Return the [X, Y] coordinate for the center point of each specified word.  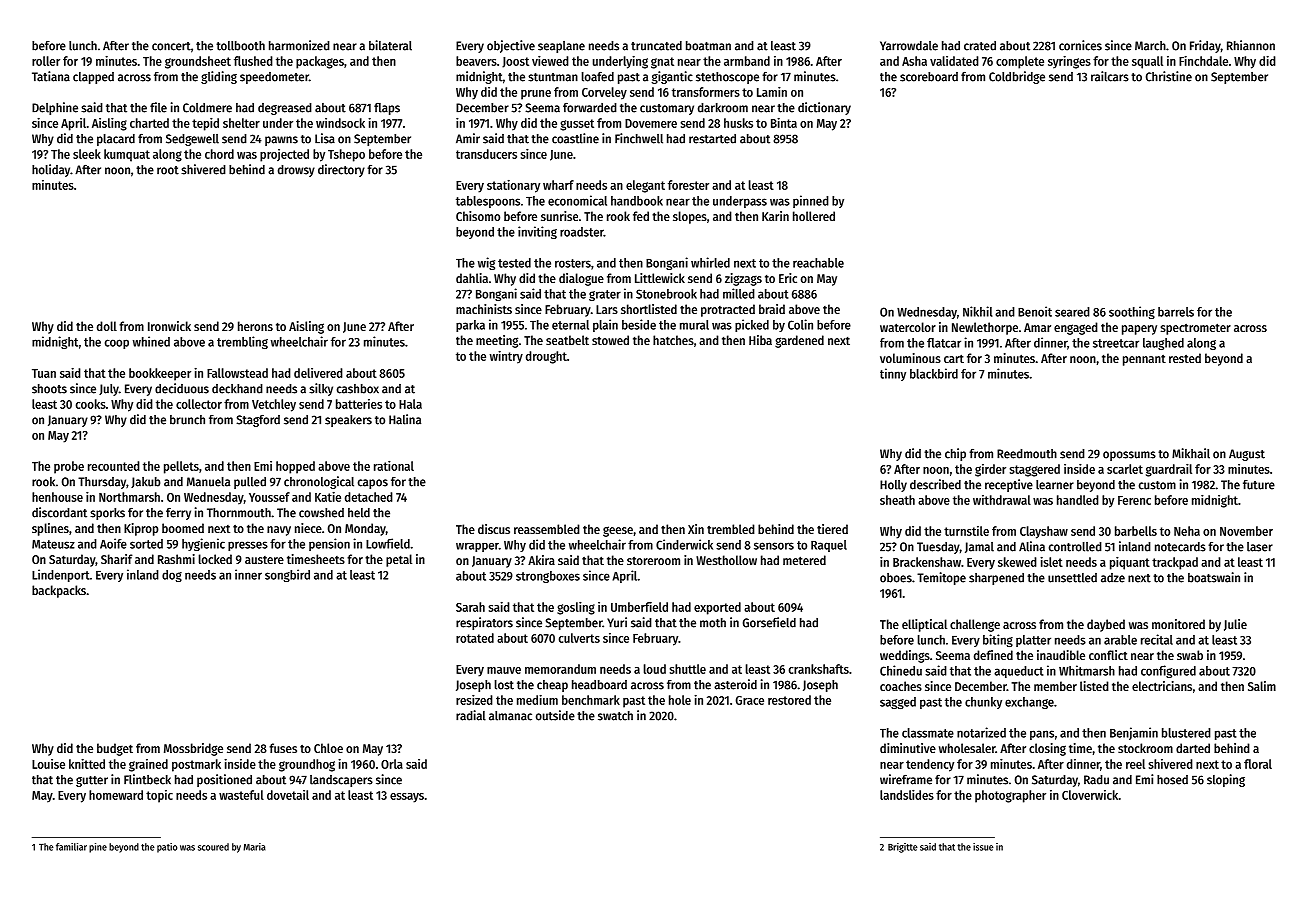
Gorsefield [769, 622]
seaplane [561, 47]
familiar [71, 847]
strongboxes [548, 577]
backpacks [59, 591]
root [168, 170]
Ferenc [1134, 500]
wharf [558, 185]
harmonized [299, 45]
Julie [1235, 625]
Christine [1169, 76]
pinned [811, 201]
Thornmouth [239, 513]
